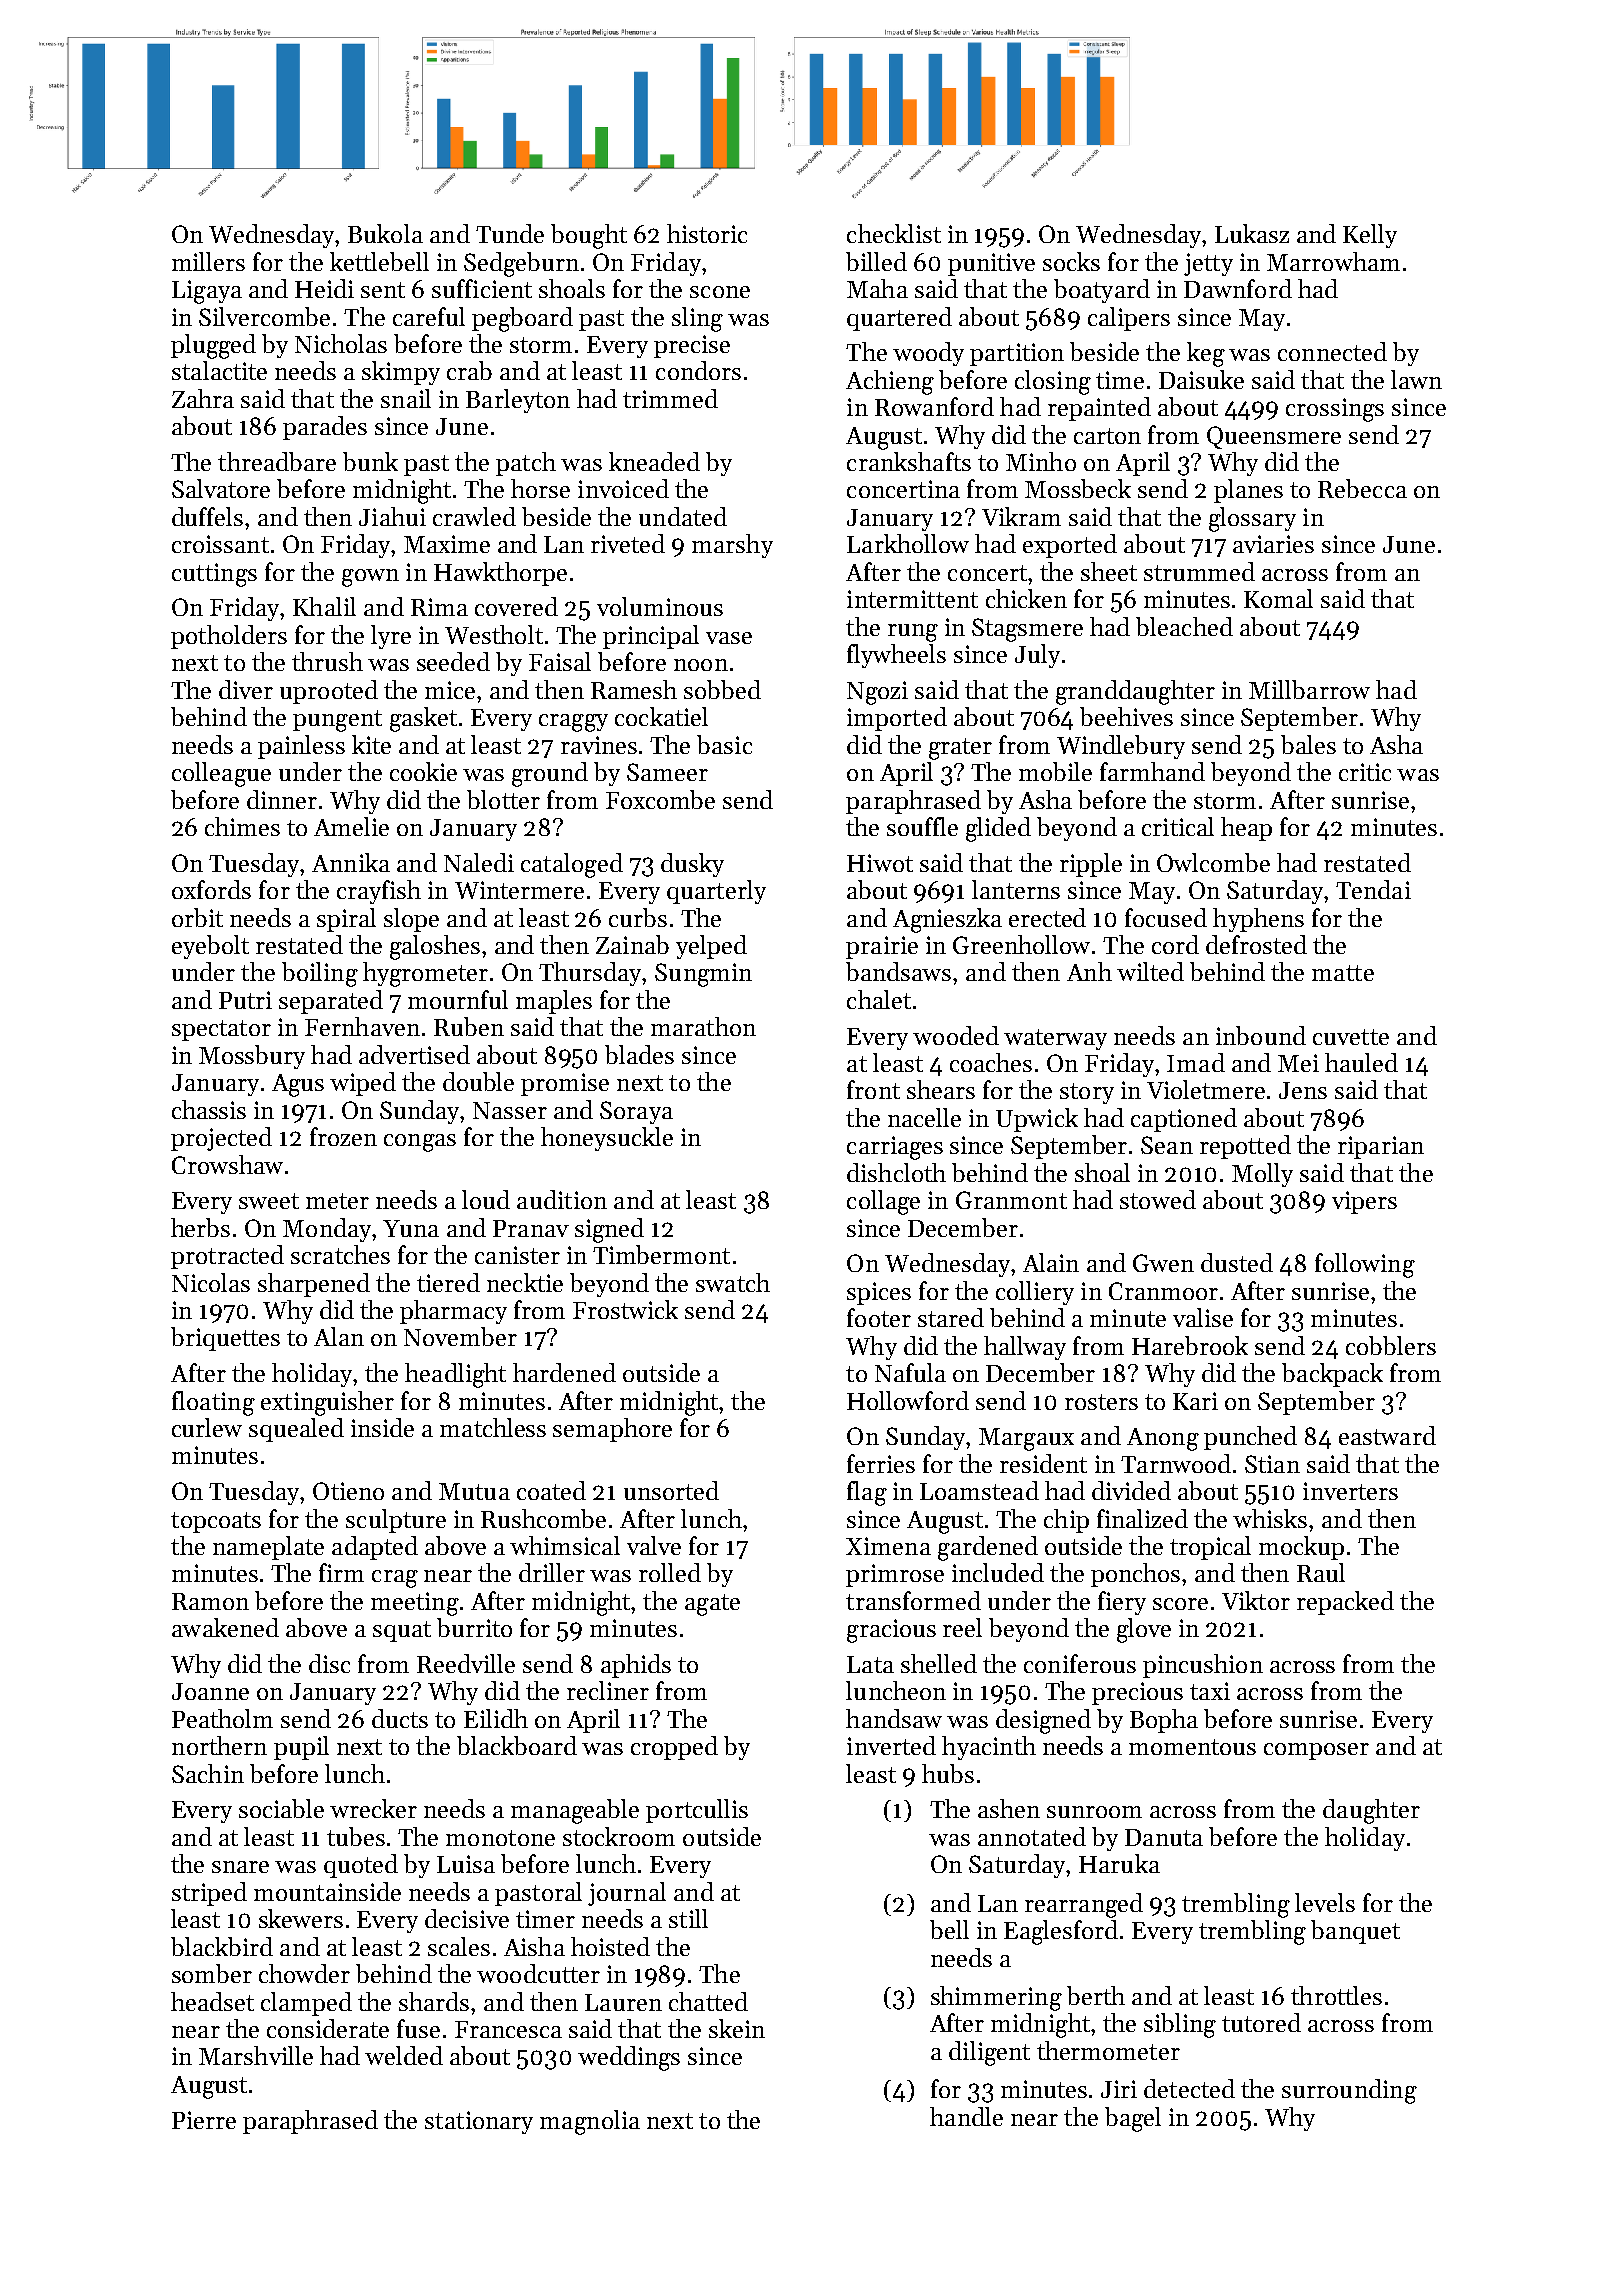 This screenshot has height=2292, width=1620. I want to click on invoiced, so click(623, 488).
